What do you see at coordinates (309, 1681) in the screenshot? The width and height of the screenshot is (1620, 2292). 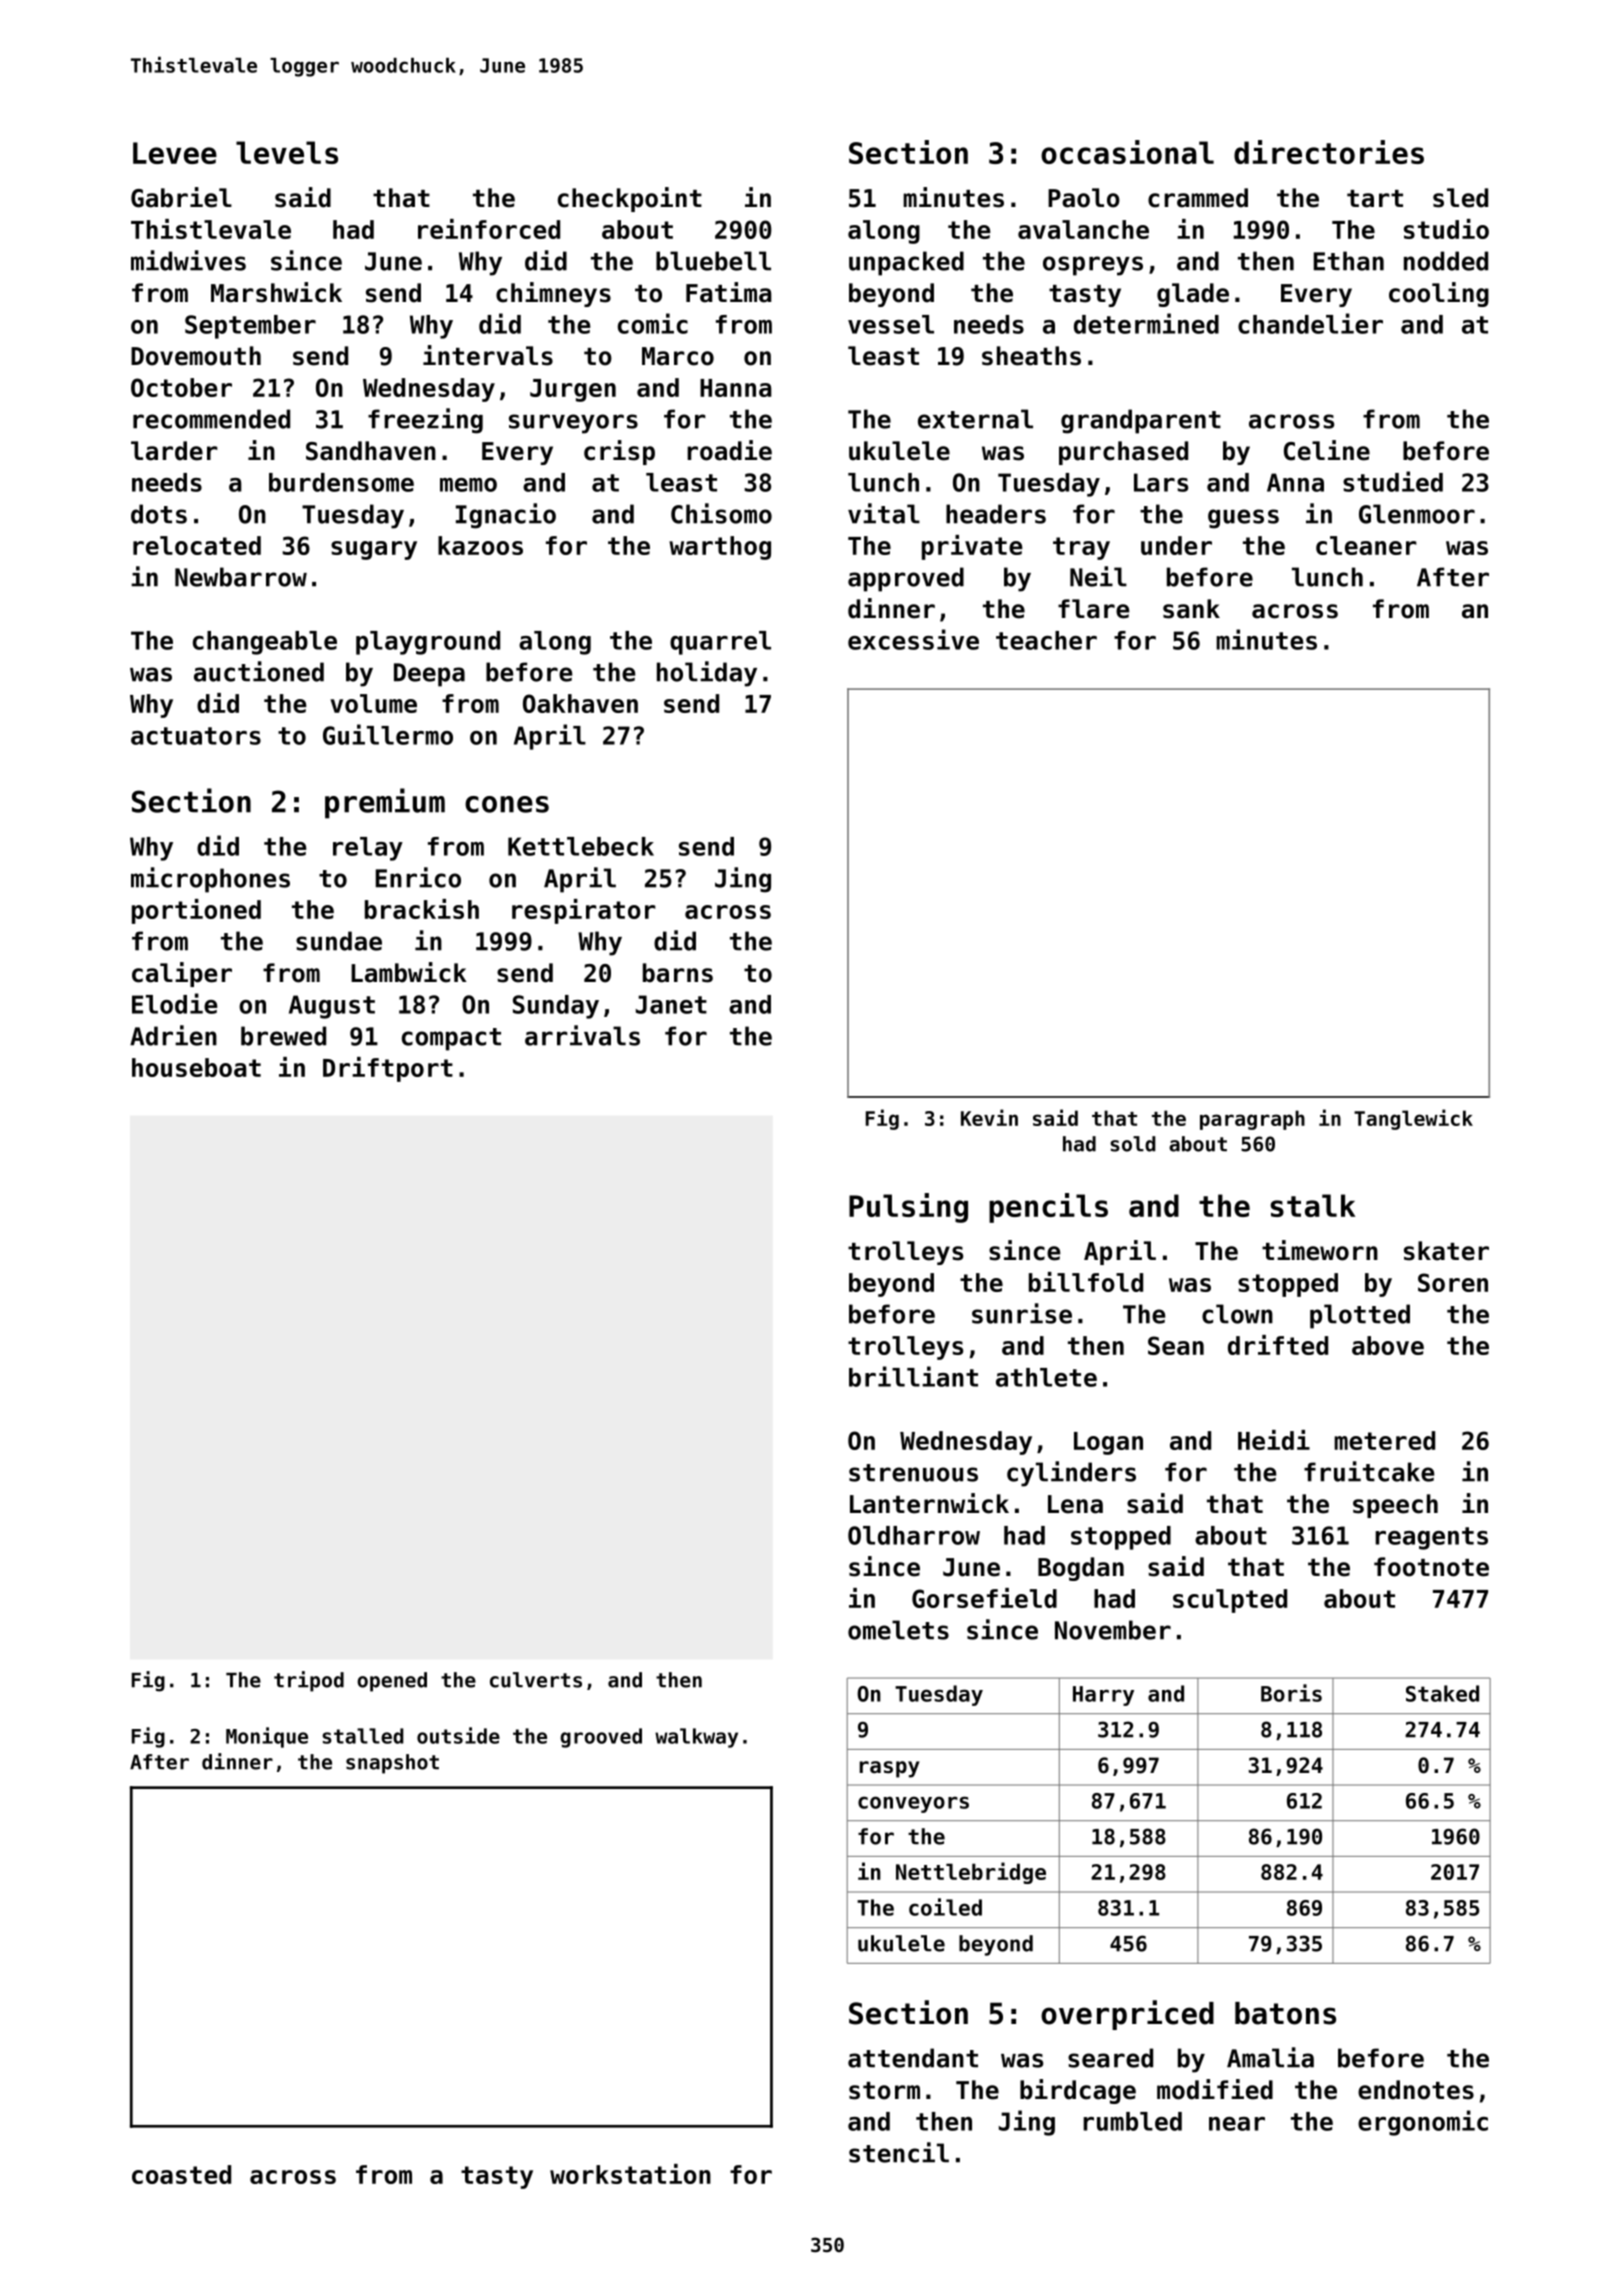 I see `tripod` at bounding box center [309, 1681].
